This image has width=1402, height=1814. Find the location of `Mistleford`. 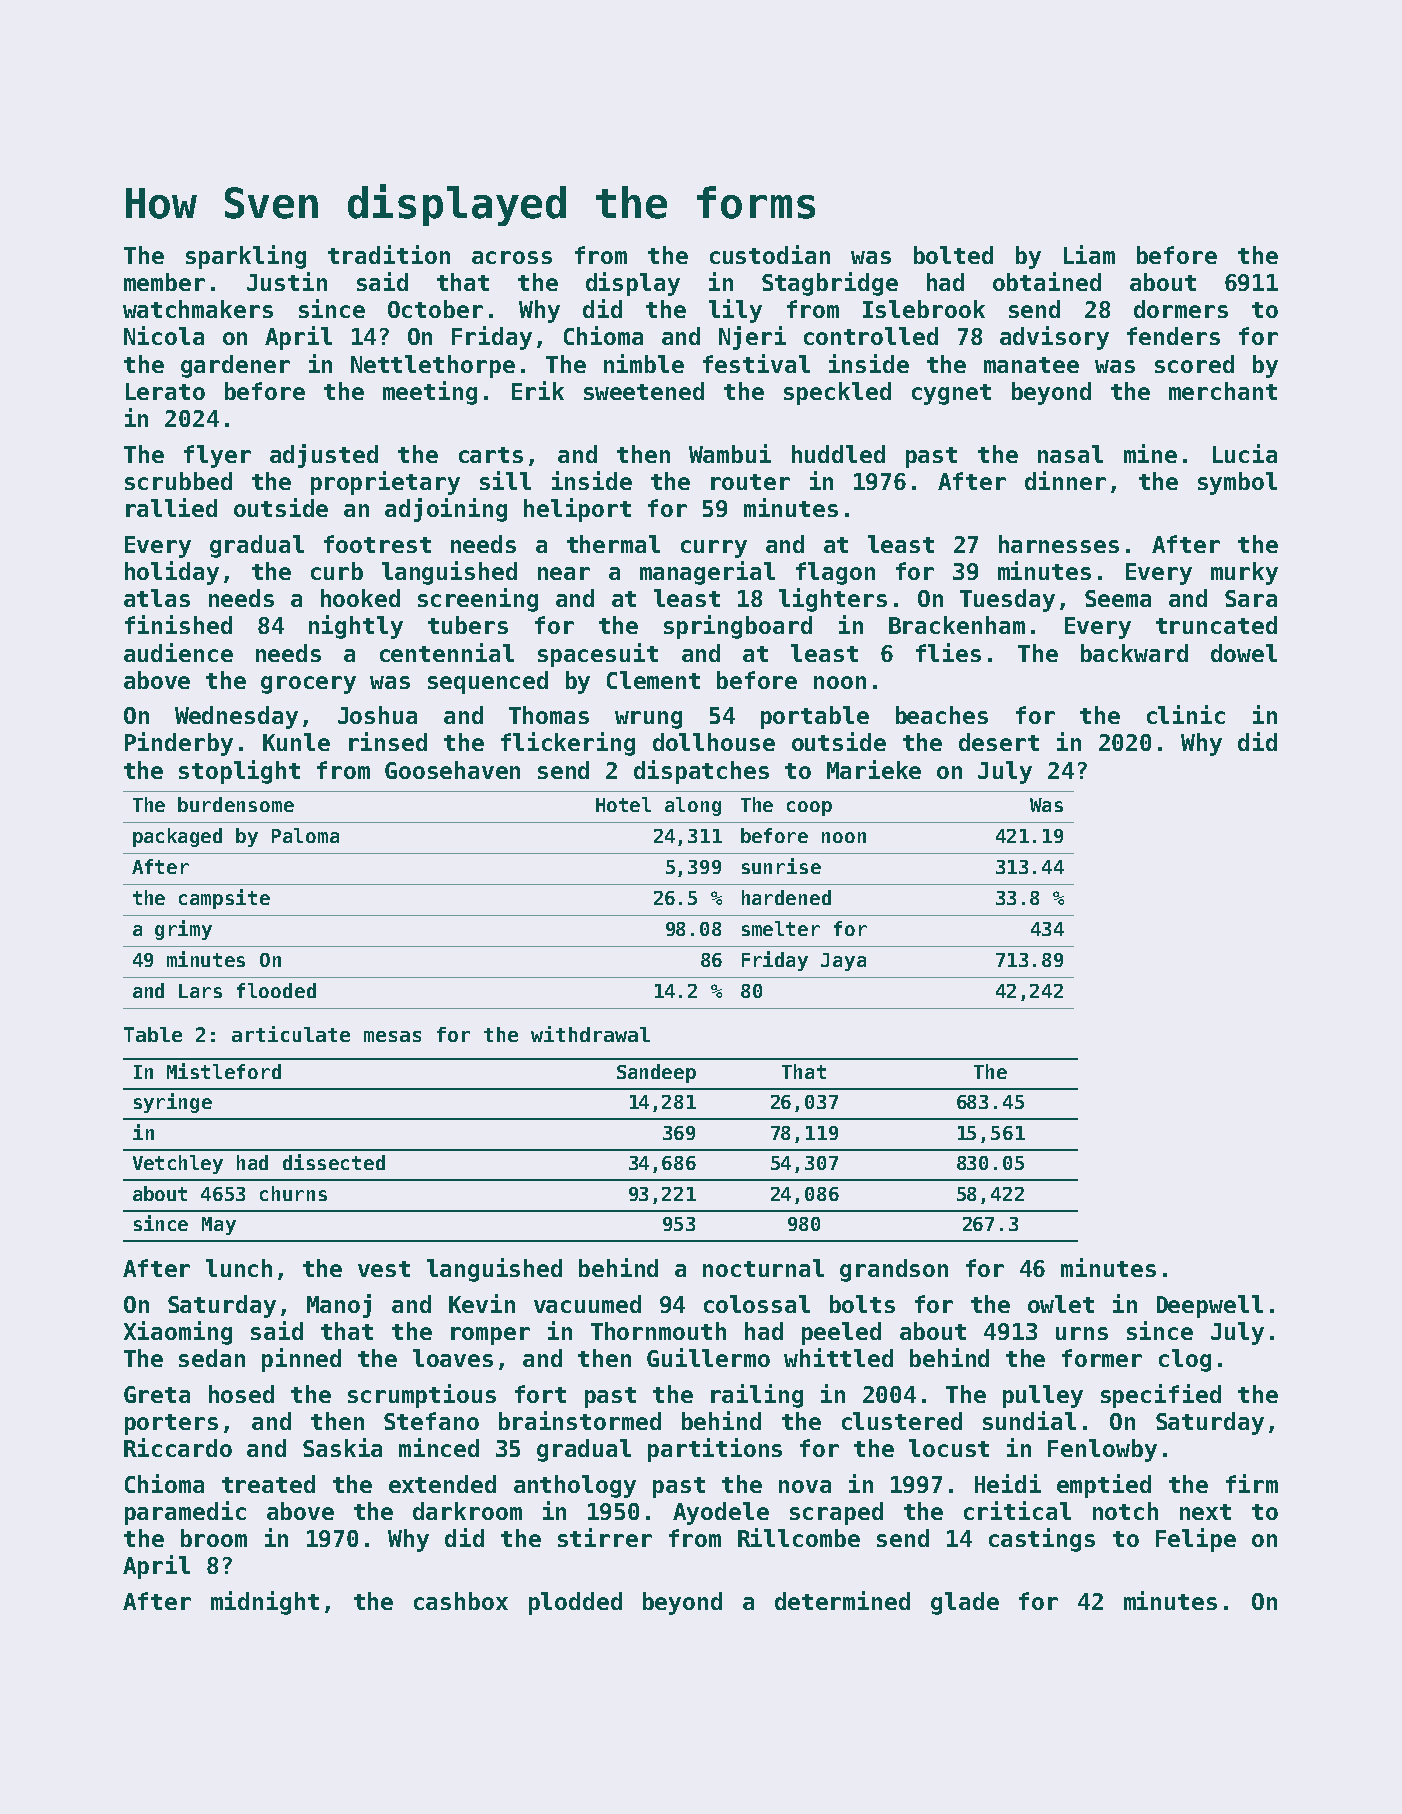

Mistleford is located at coordinates (224, 1071).
